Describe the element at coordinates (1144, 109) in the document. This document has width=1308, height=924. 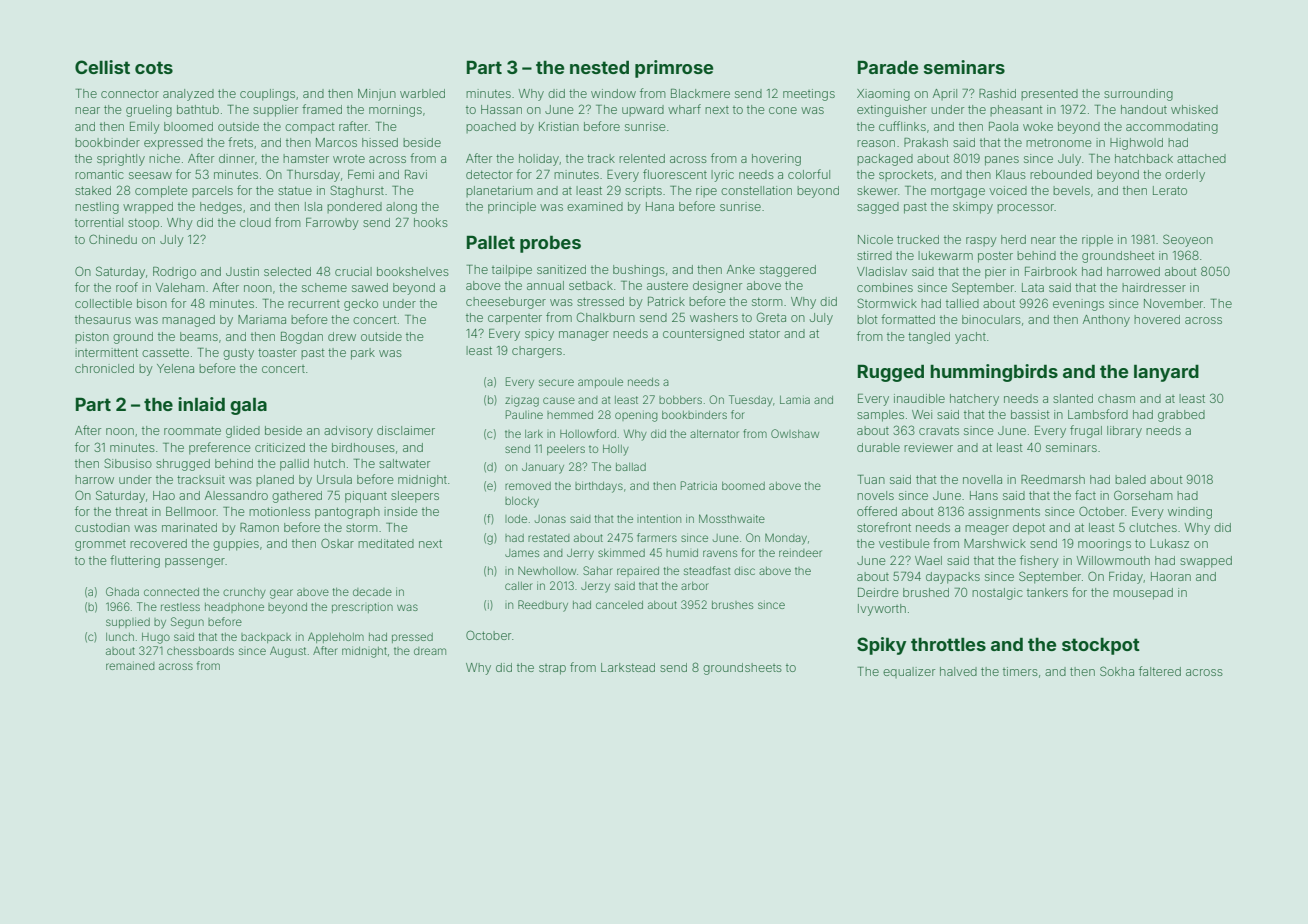
I see `handout` at that location.
